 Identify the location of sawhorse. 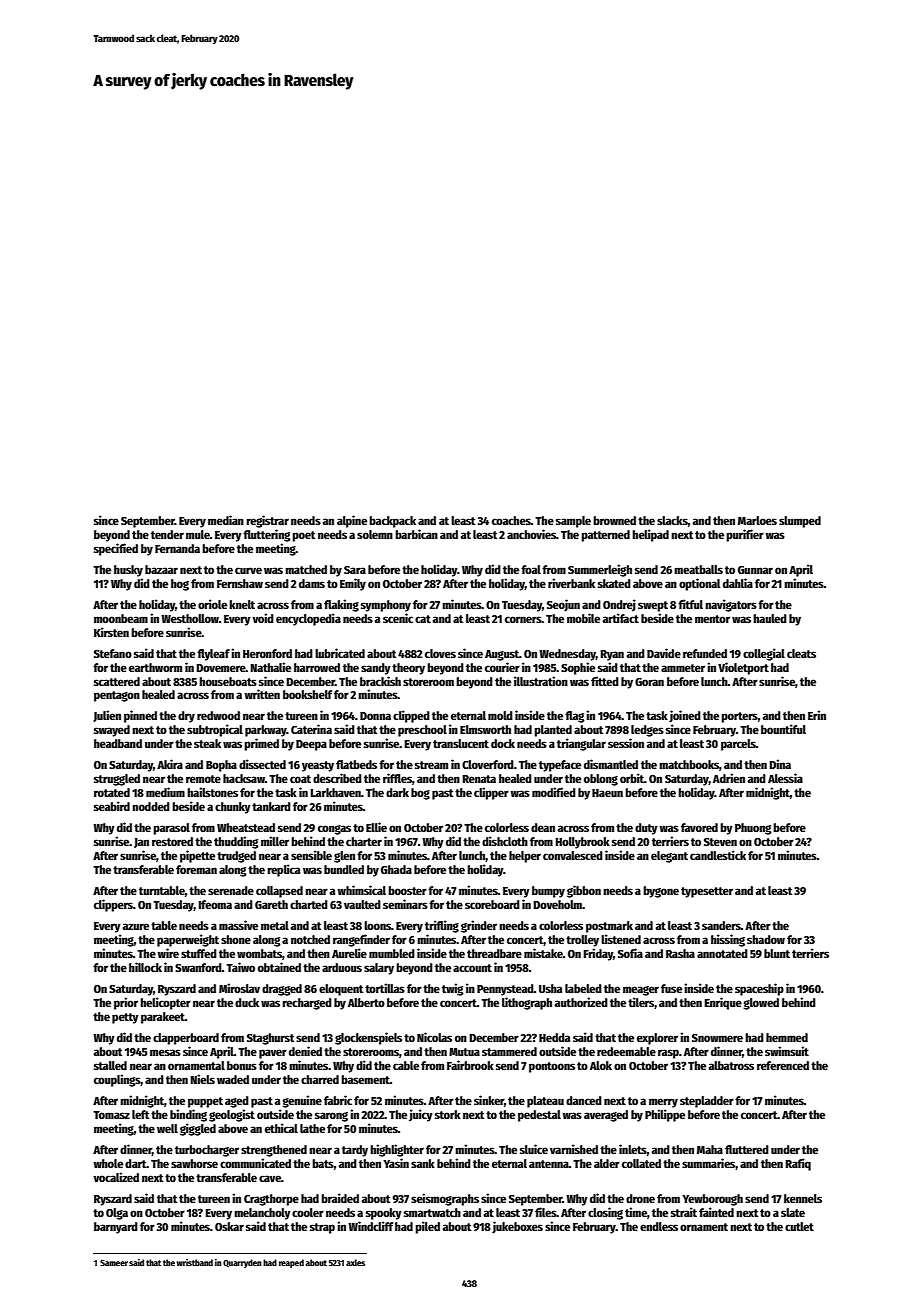
(194, 1163).
